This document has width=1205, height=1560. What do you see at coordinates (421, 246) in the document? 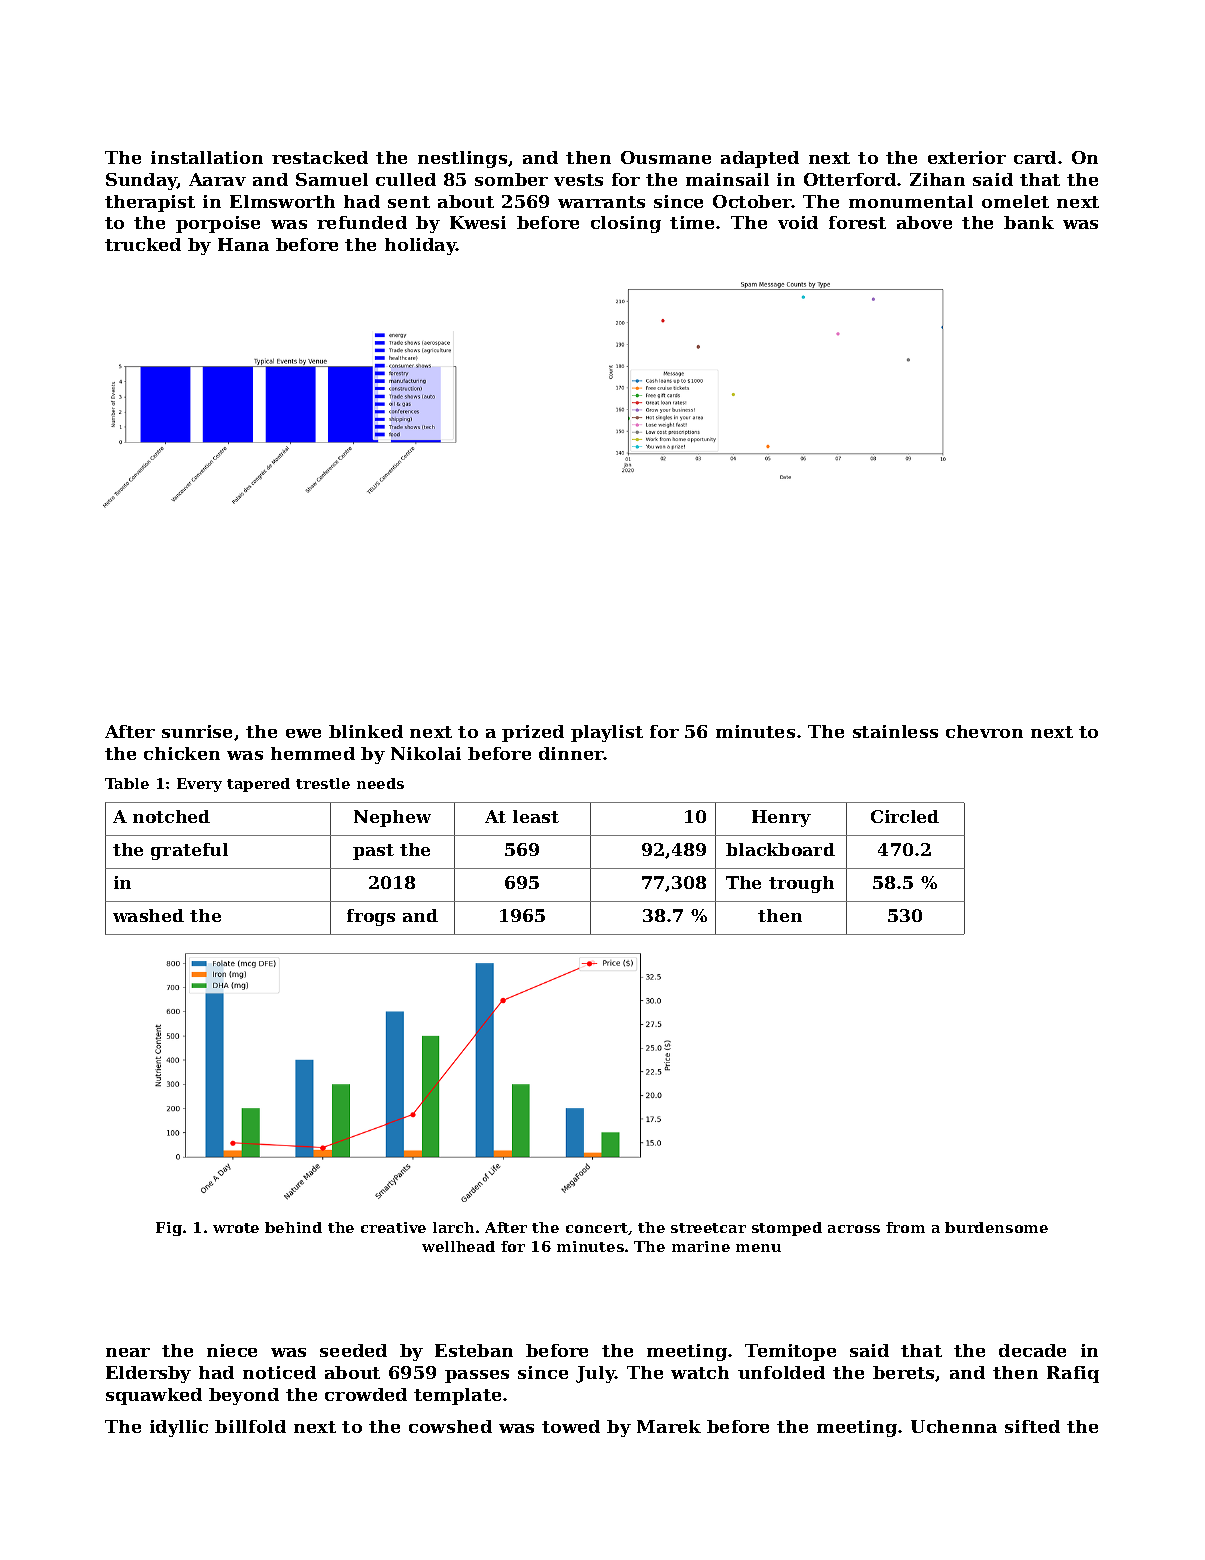
I see `holiday` at bounding box center [421, 246].
